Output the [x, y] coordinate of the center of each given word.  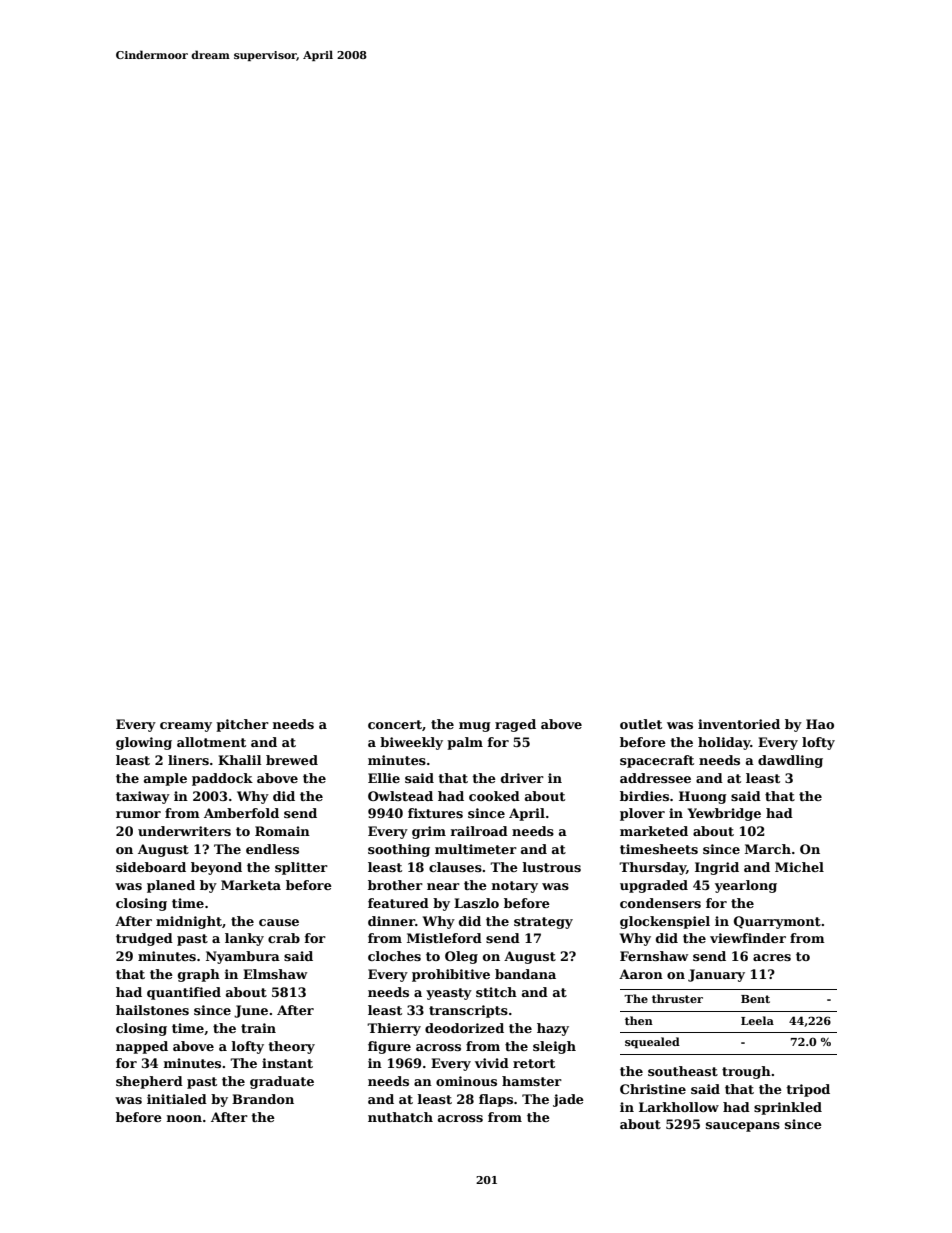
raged [515, 725]
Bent [755, 999]
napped [142, 1047]
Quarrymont [777, 922]
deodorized [464, 1028]
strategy [543, 923]
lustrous [552, 867]
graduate [282, 1082]
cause [279, 922]
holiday [724, 743]
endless [272, 849]
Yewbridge [724, 814]
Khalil [239, 760]
